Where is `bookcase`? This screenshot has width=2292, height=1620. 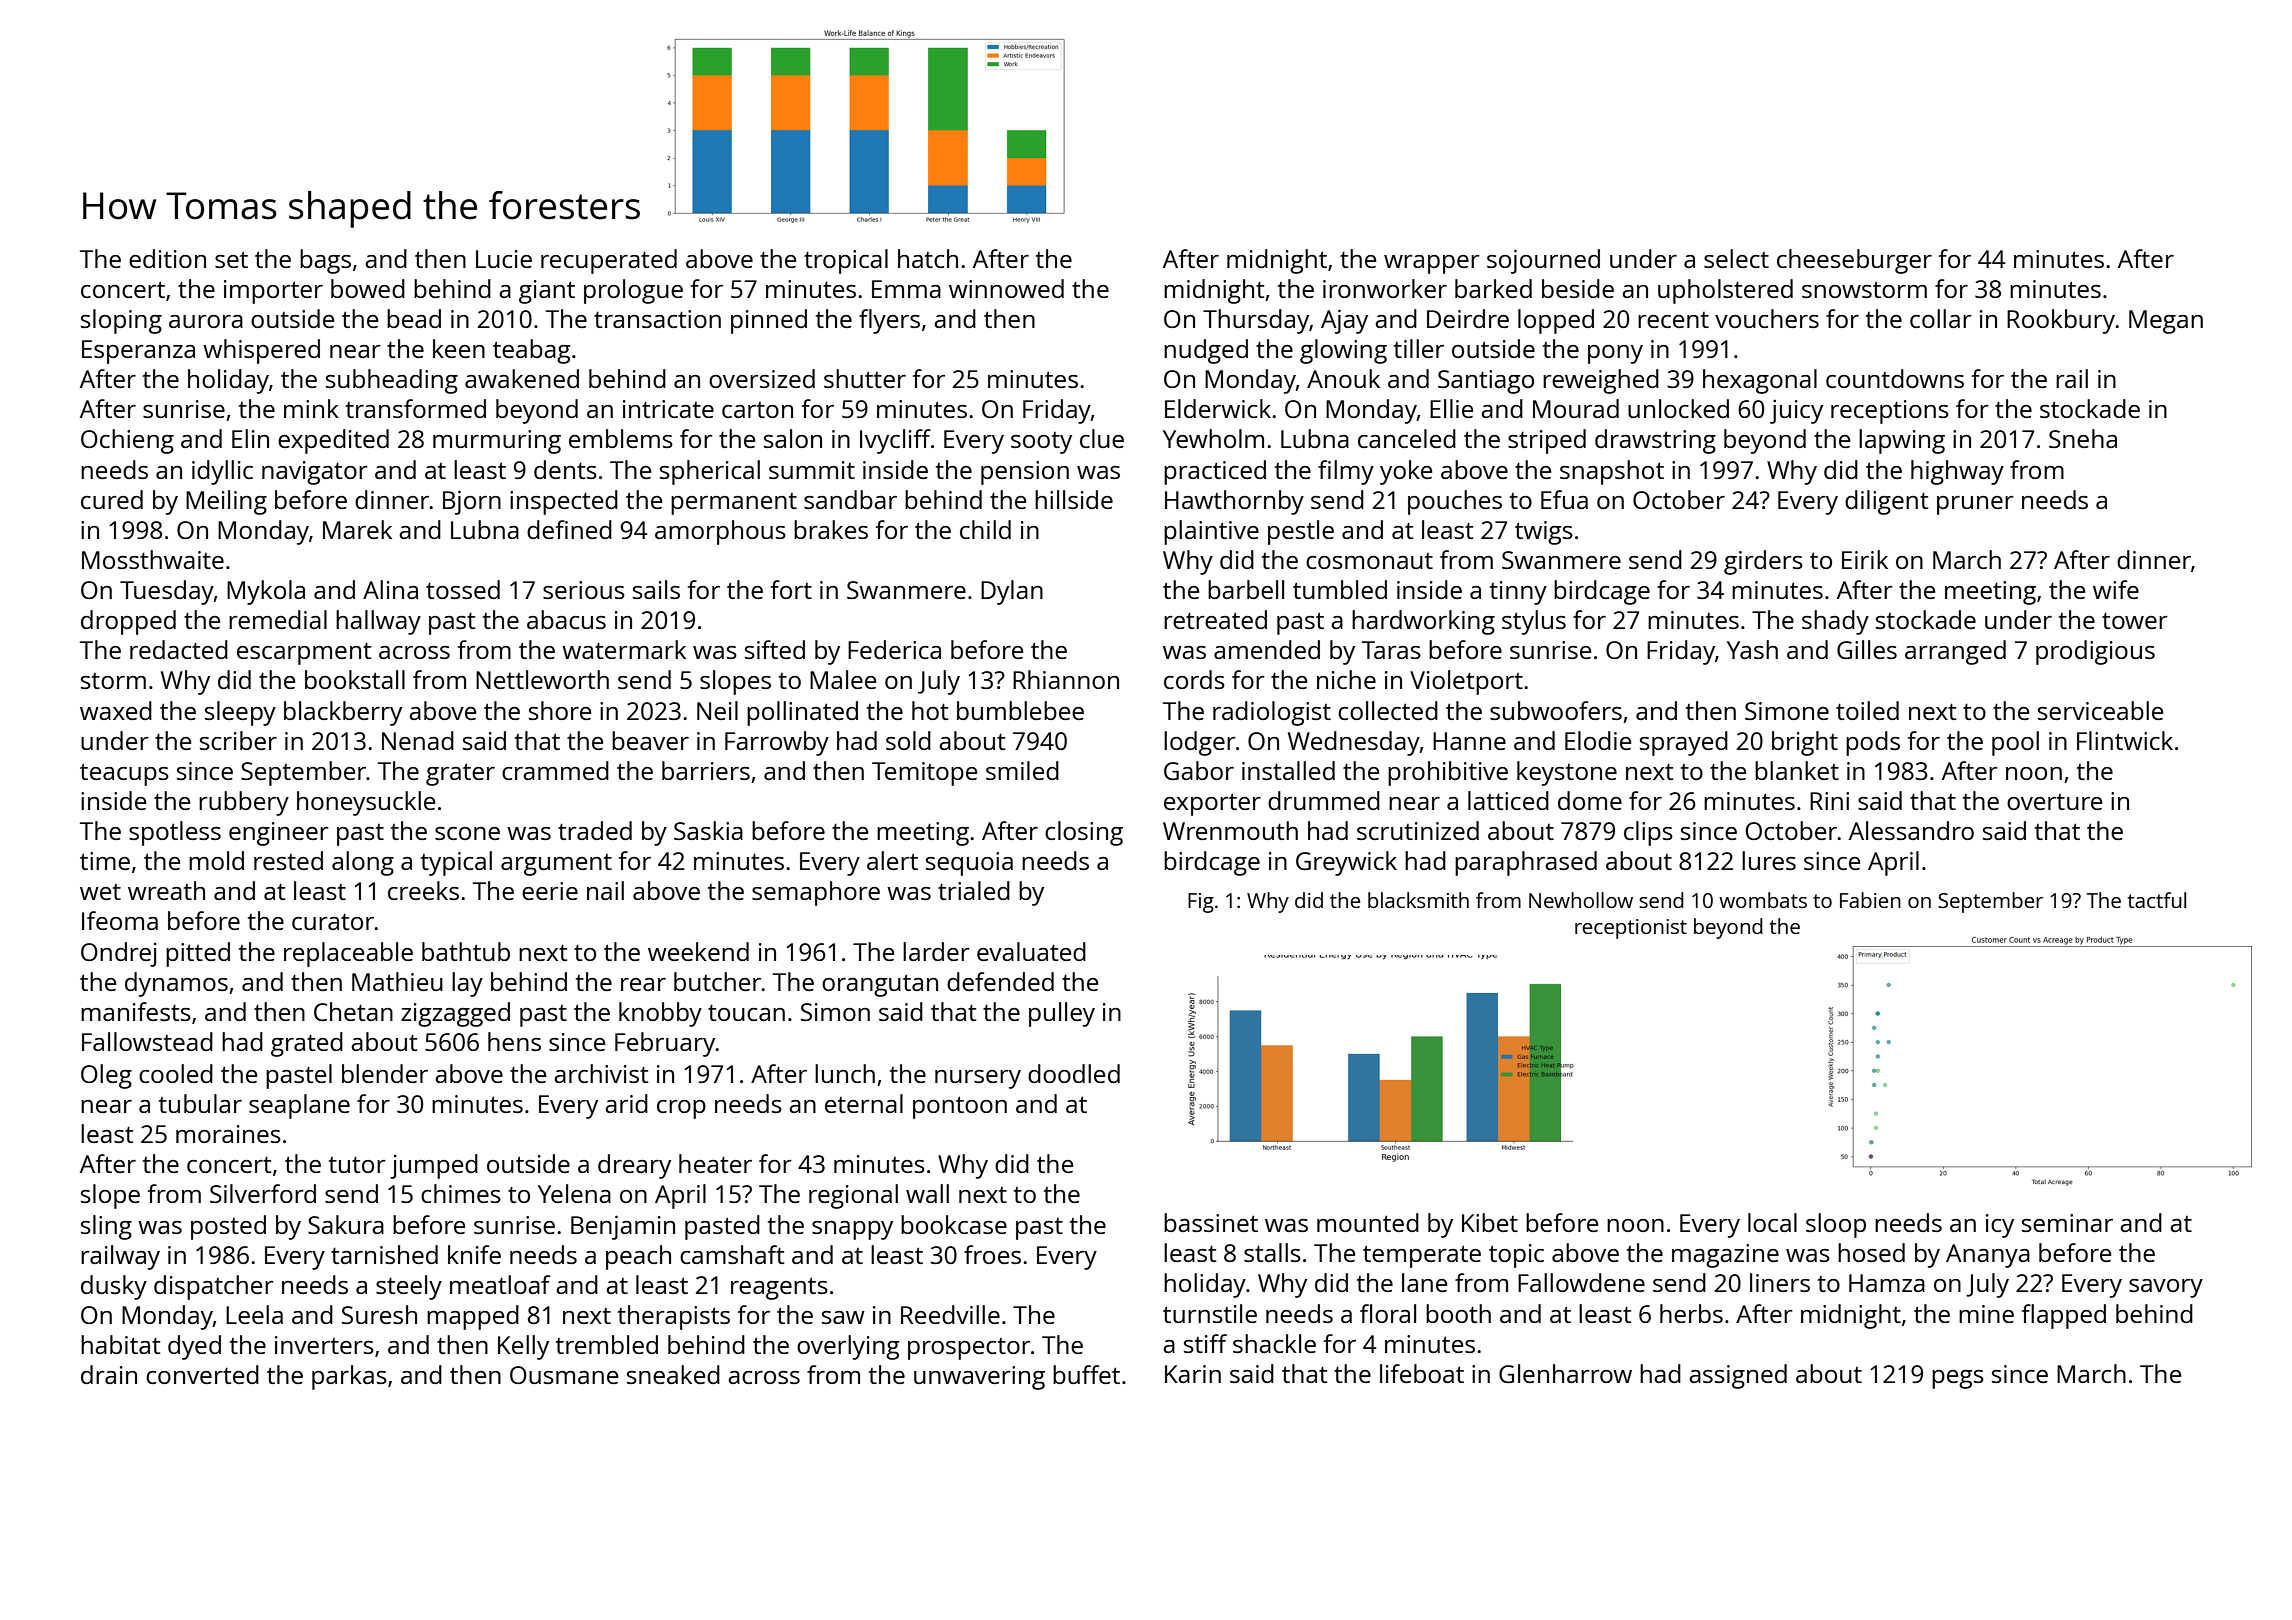
bookcase is located at coordinates (954, 1224).
